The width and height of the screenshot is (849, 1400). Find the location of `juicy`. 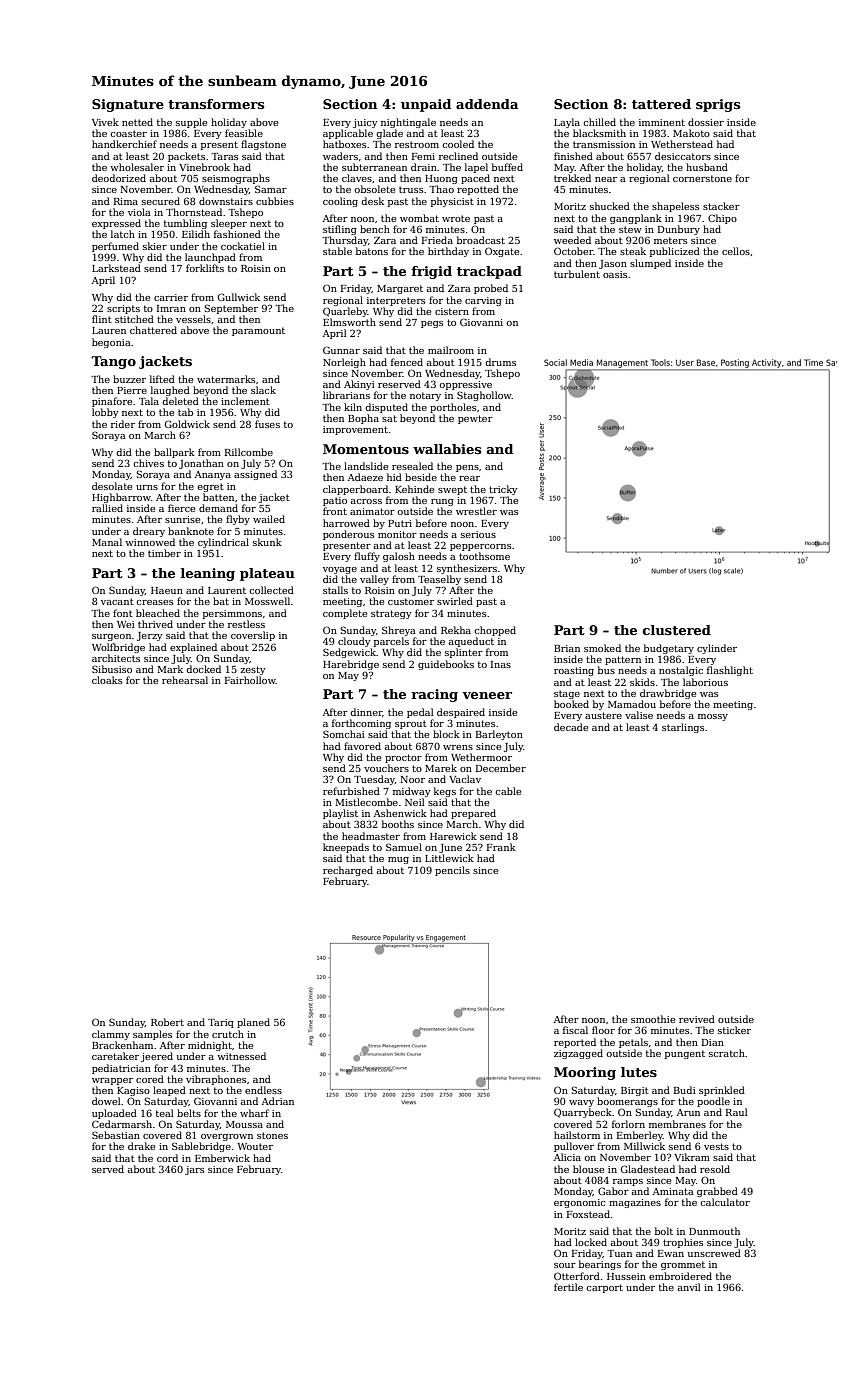

juicy is located at coordinates (365, 123).
